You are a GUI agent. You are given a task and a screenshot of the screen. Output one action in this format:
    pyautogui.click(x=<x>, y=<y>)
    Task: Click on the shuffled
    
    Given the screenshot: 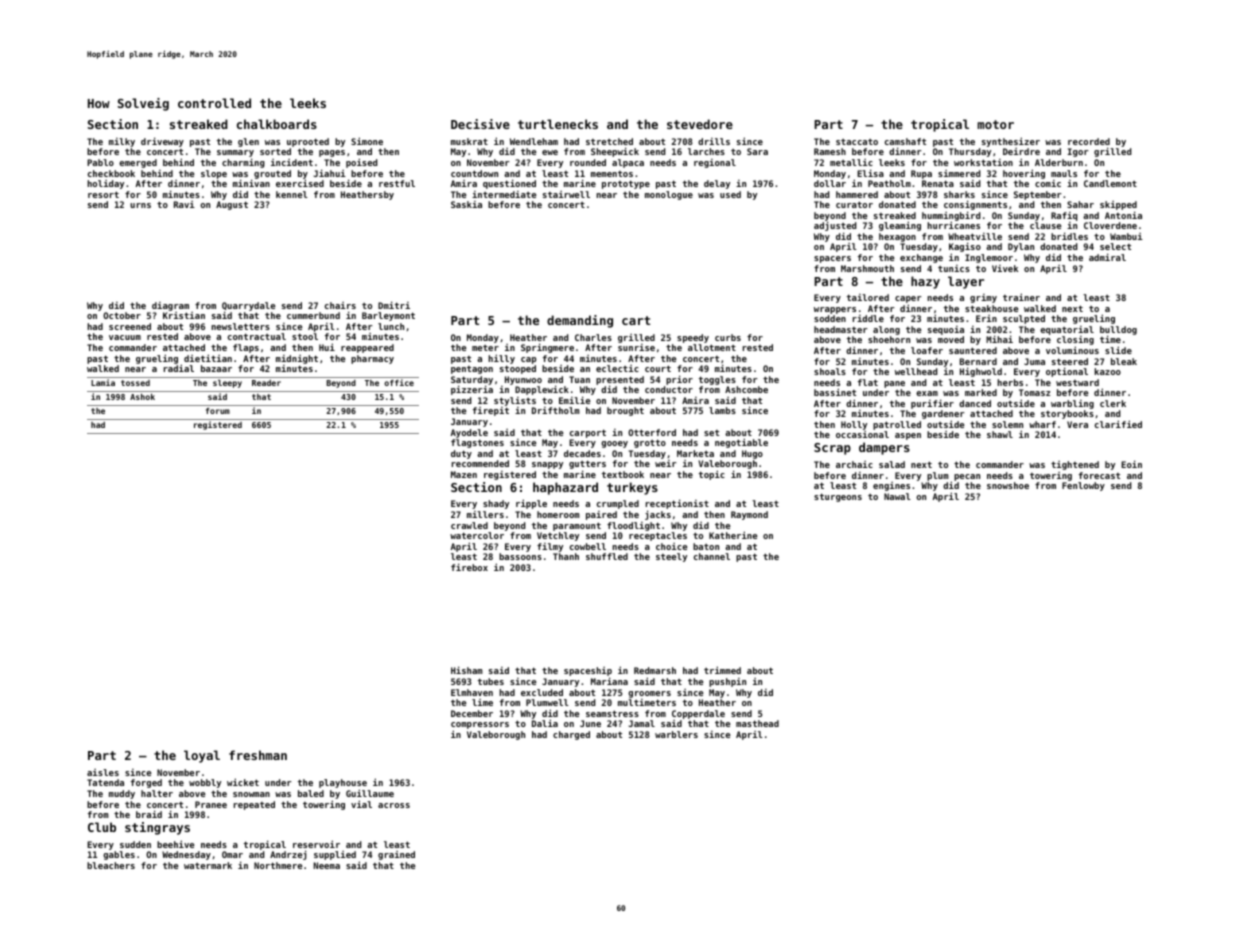 What is the action you would take?
    pyautogui.click(x=607, y=556)
